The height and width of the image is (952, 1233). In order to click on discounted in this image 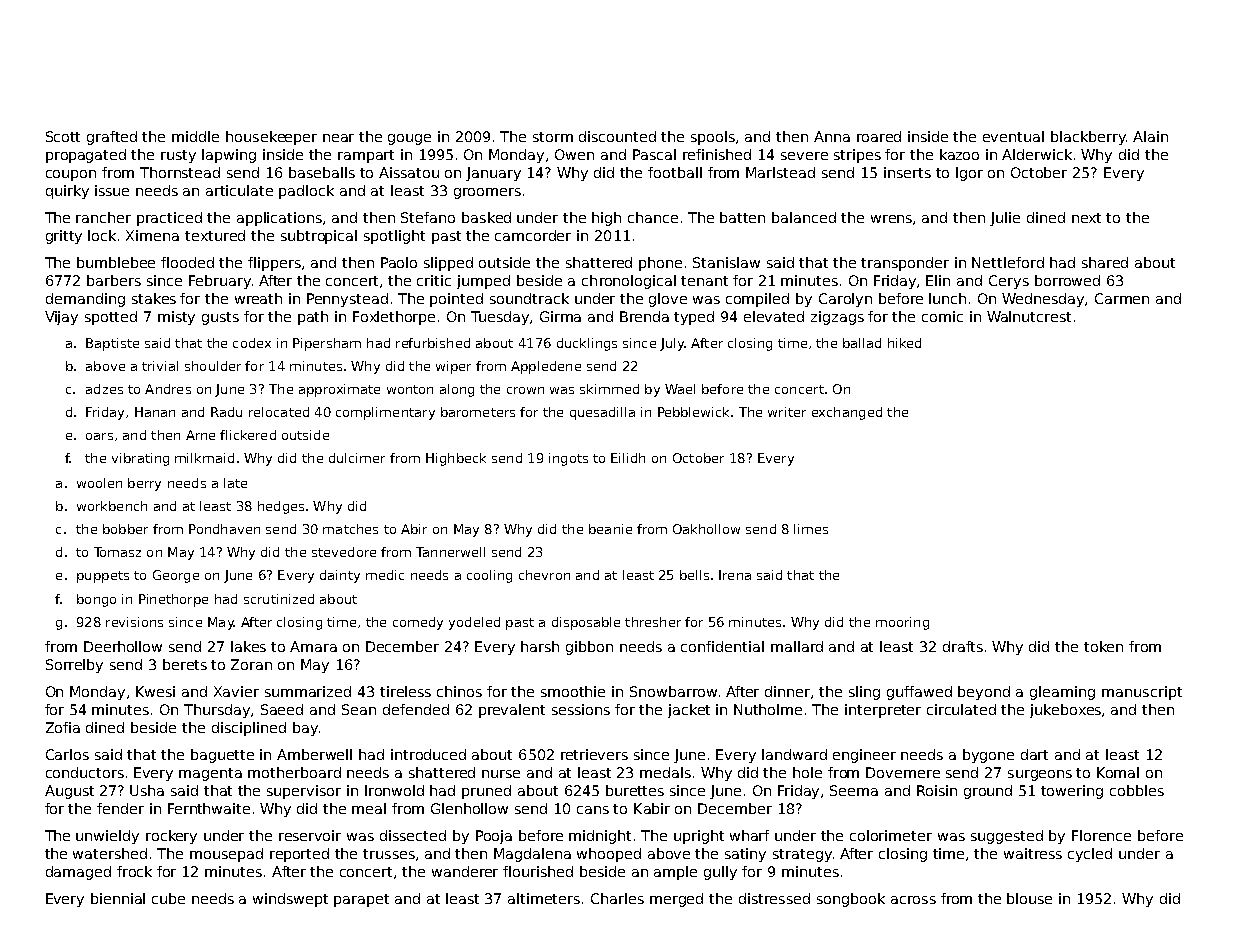, I will do `click(617, 136)`.
